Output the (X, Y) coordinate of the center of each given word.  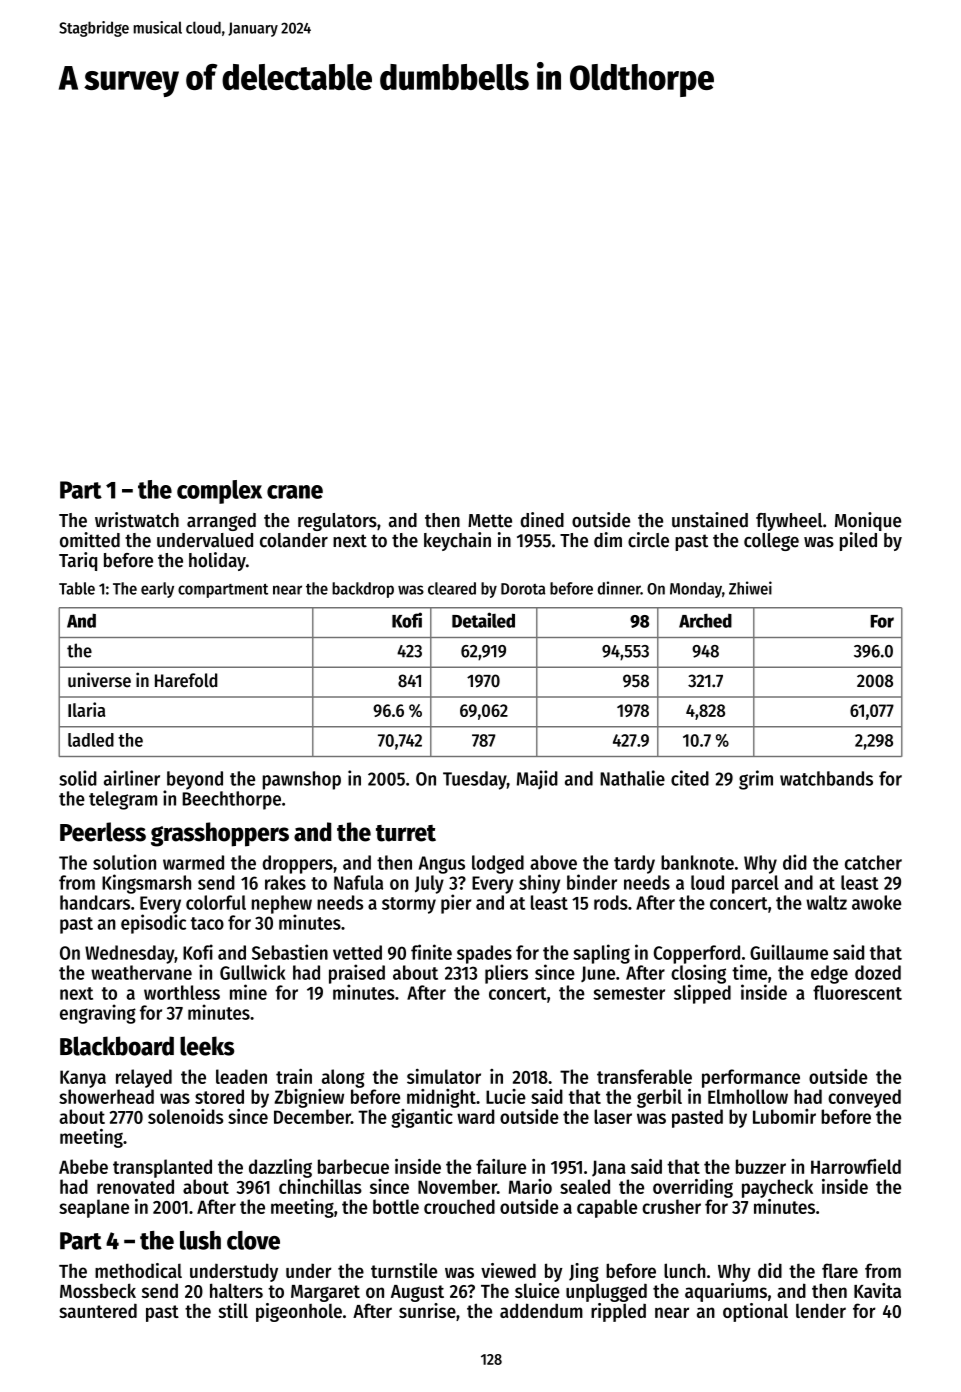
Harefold (186, 680)
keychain (457, 541)
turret (406, 833)
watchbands (826, 778)
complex (219, 492)
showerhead (106, 1096)
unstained (710, 520)
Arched (705, 621)
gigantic (422, 1118)
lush (200, 1240)
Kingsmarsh (146, 884)
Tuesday (475, 780)
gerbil (659, 1098)
